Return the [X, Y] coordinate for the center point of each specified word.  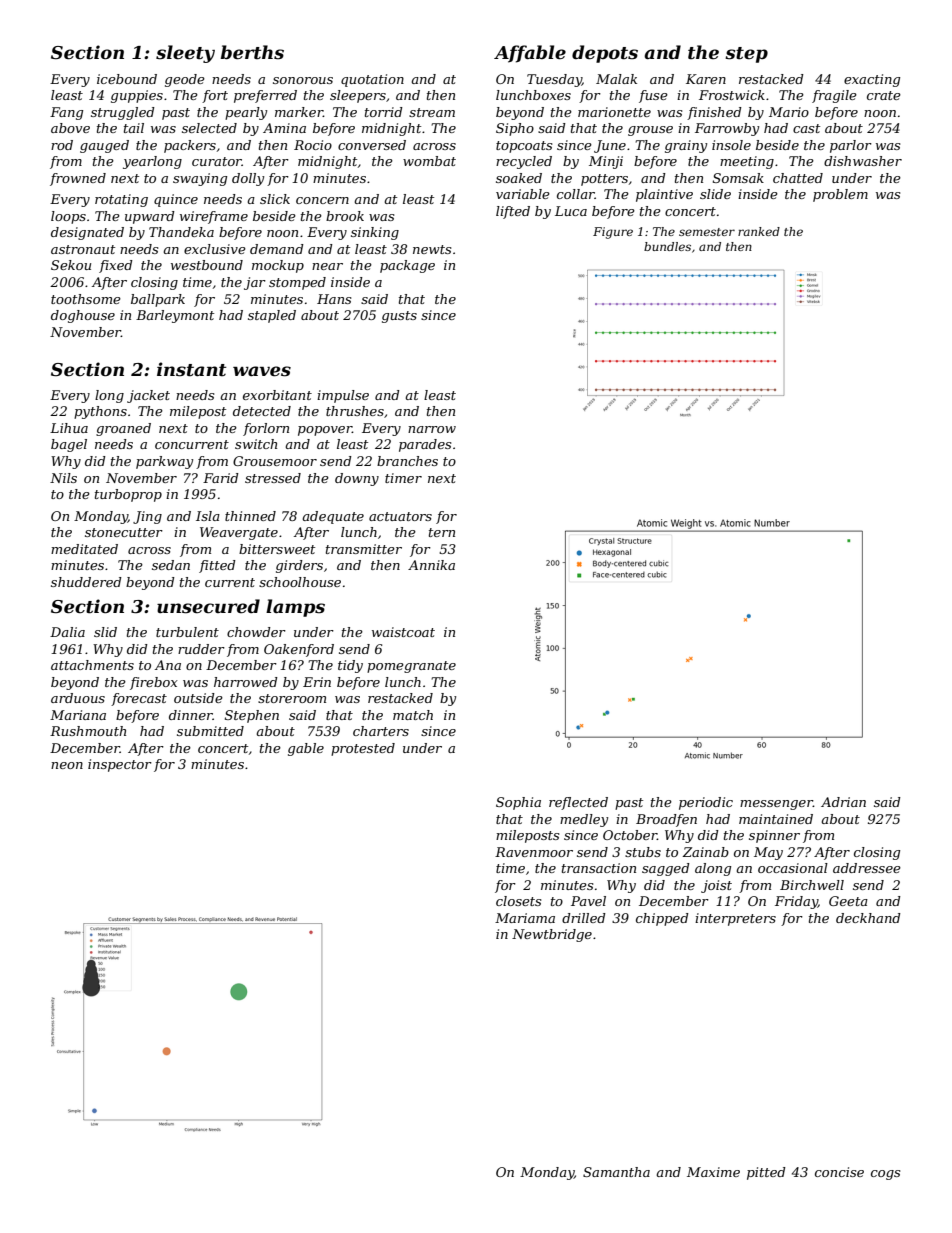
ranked [759, 231]
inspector [120, 765]
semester [707, 232]
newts [432, 249]
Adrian [843, 802]
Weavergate [239, 533]
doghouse [83, 316]
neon [67, 765]
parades [425, 445]
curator [217, 161]
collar [576, 194]
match [413, 715]
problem [840, 195]
